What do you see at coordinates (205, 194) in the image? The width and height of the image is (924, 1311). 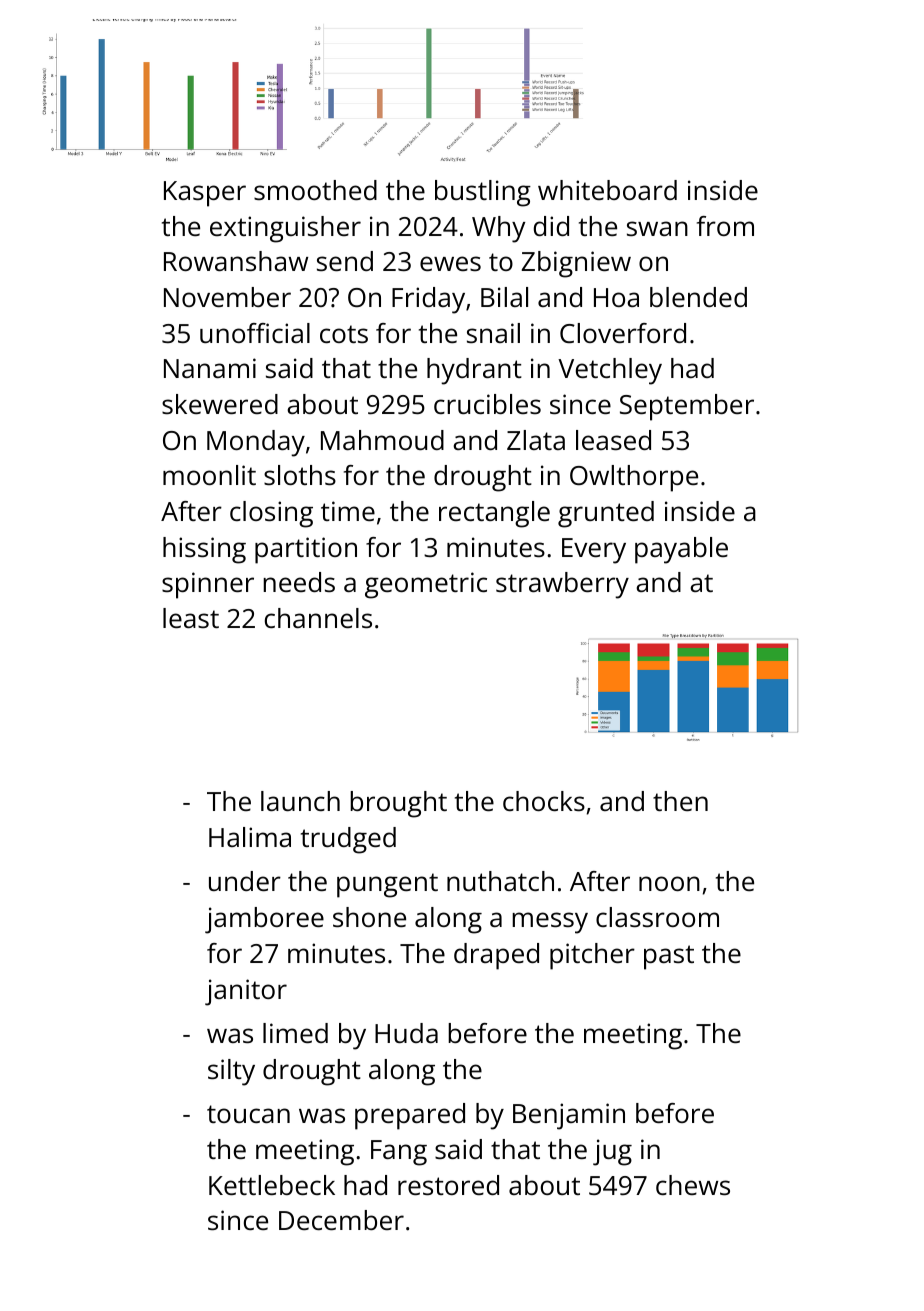 I see `Kasper` at bounding box center [205, 194].
